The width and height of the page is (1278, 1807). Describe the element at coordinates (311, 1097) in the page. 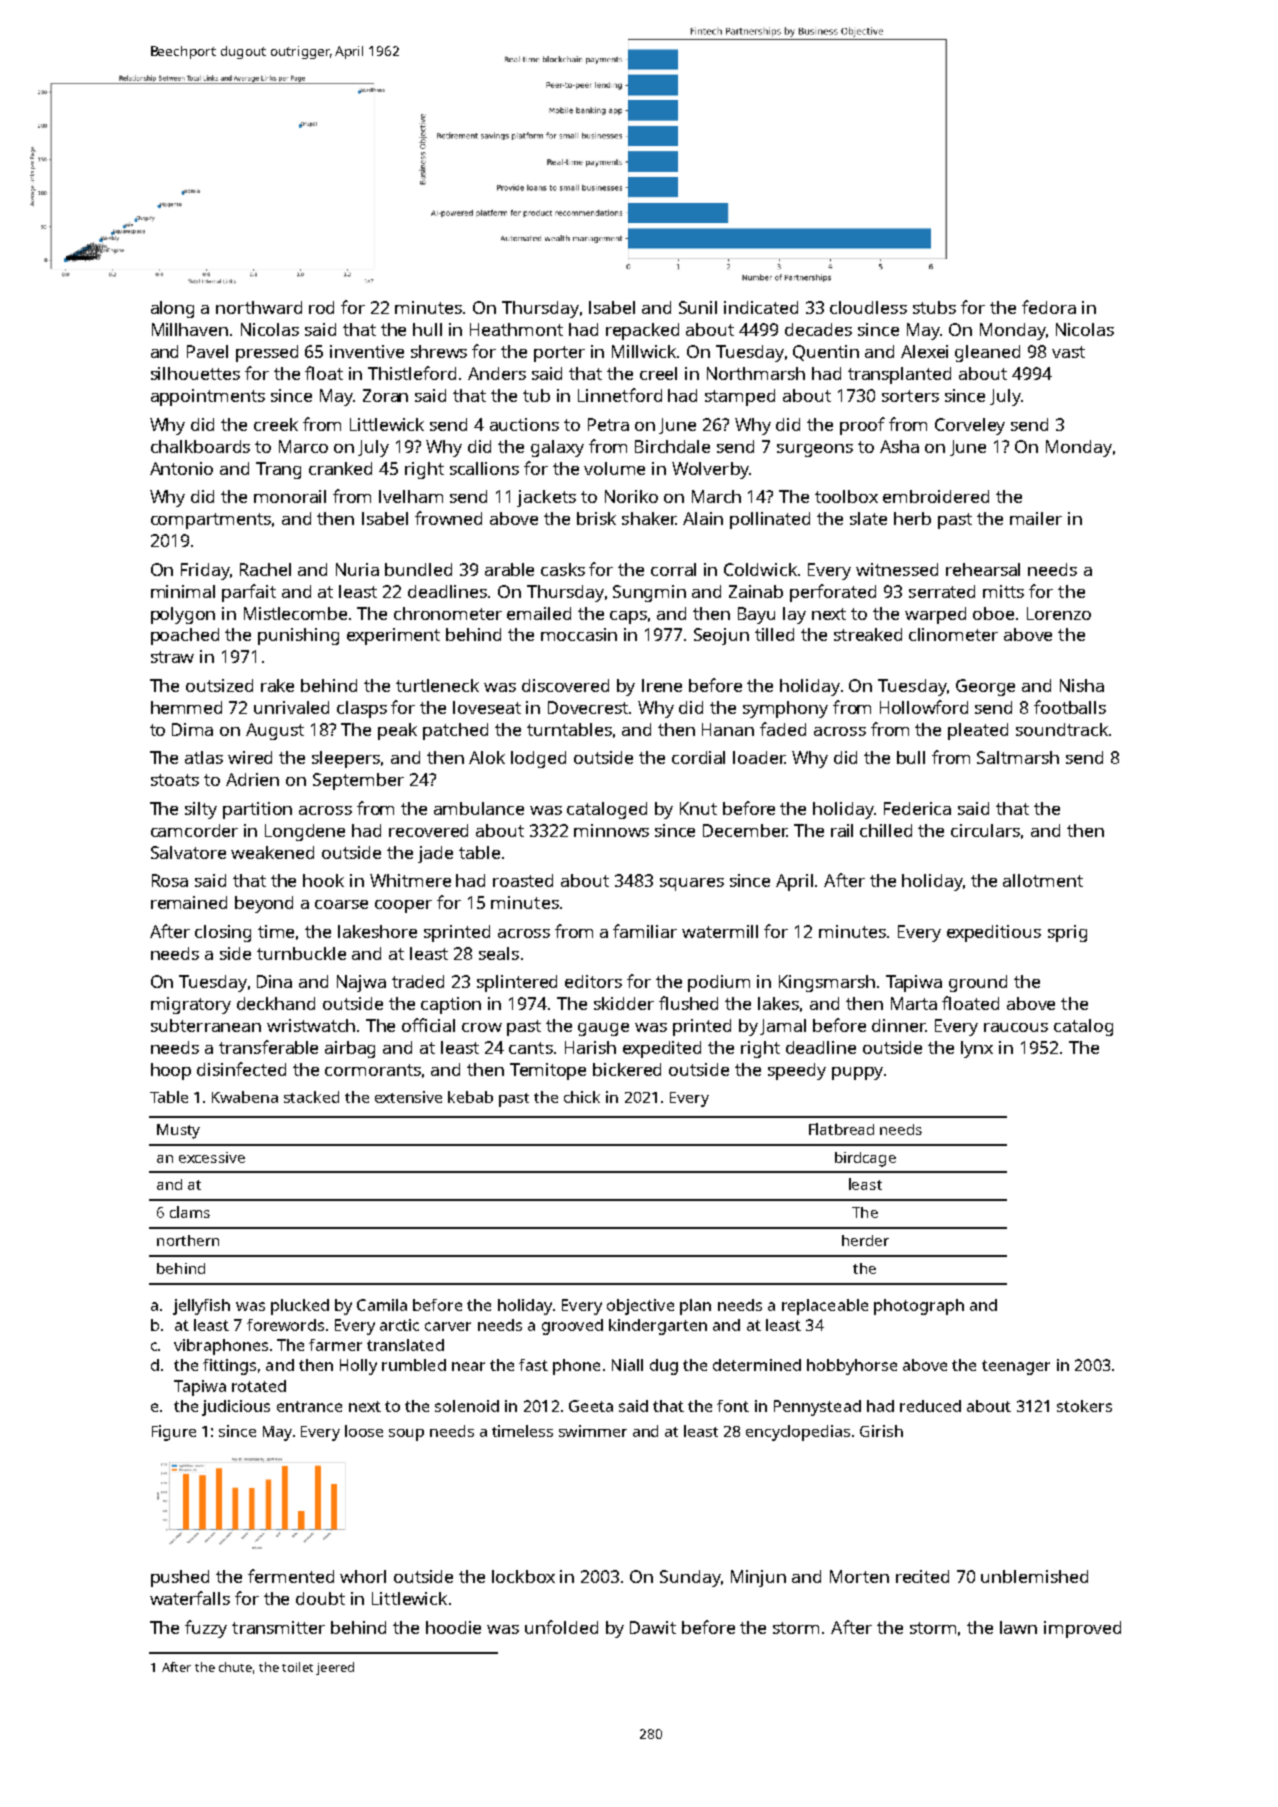

I see `stacked` at that location.
